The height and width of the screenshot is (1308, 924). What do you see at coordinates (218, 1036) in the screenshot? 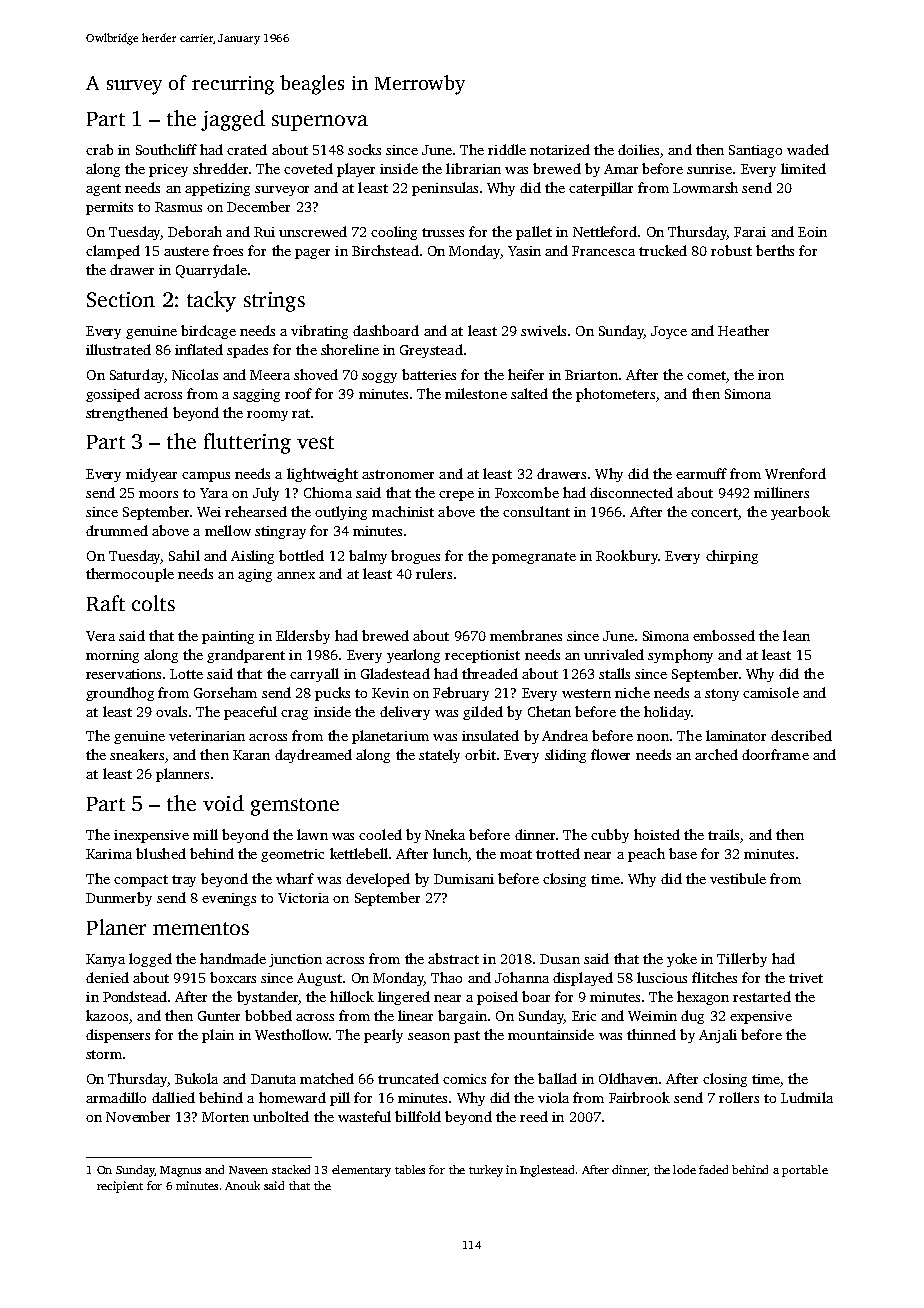
I see `plain` at bounding box center [218, 1036].
